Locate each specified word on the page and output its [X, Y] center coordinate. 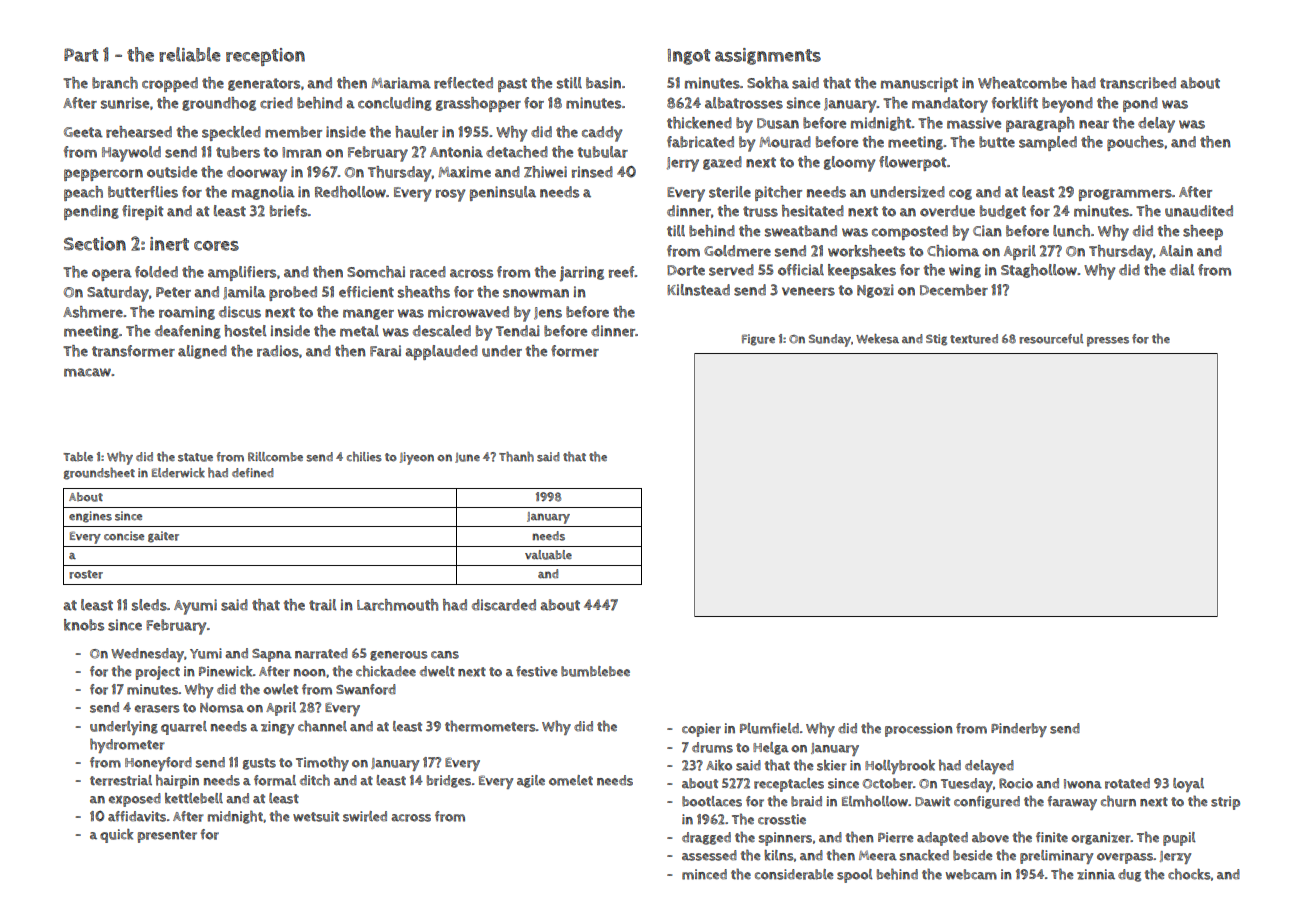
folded [156, 272]
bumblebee [595, 671]
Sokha [768, 83]
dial [1182, 270]
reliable [190, 54]
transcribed [1138, 83]
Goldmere [737, 251]
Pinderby [1019, 730]
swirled [365, 816]
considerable [794, 874]
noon [310, 673]
